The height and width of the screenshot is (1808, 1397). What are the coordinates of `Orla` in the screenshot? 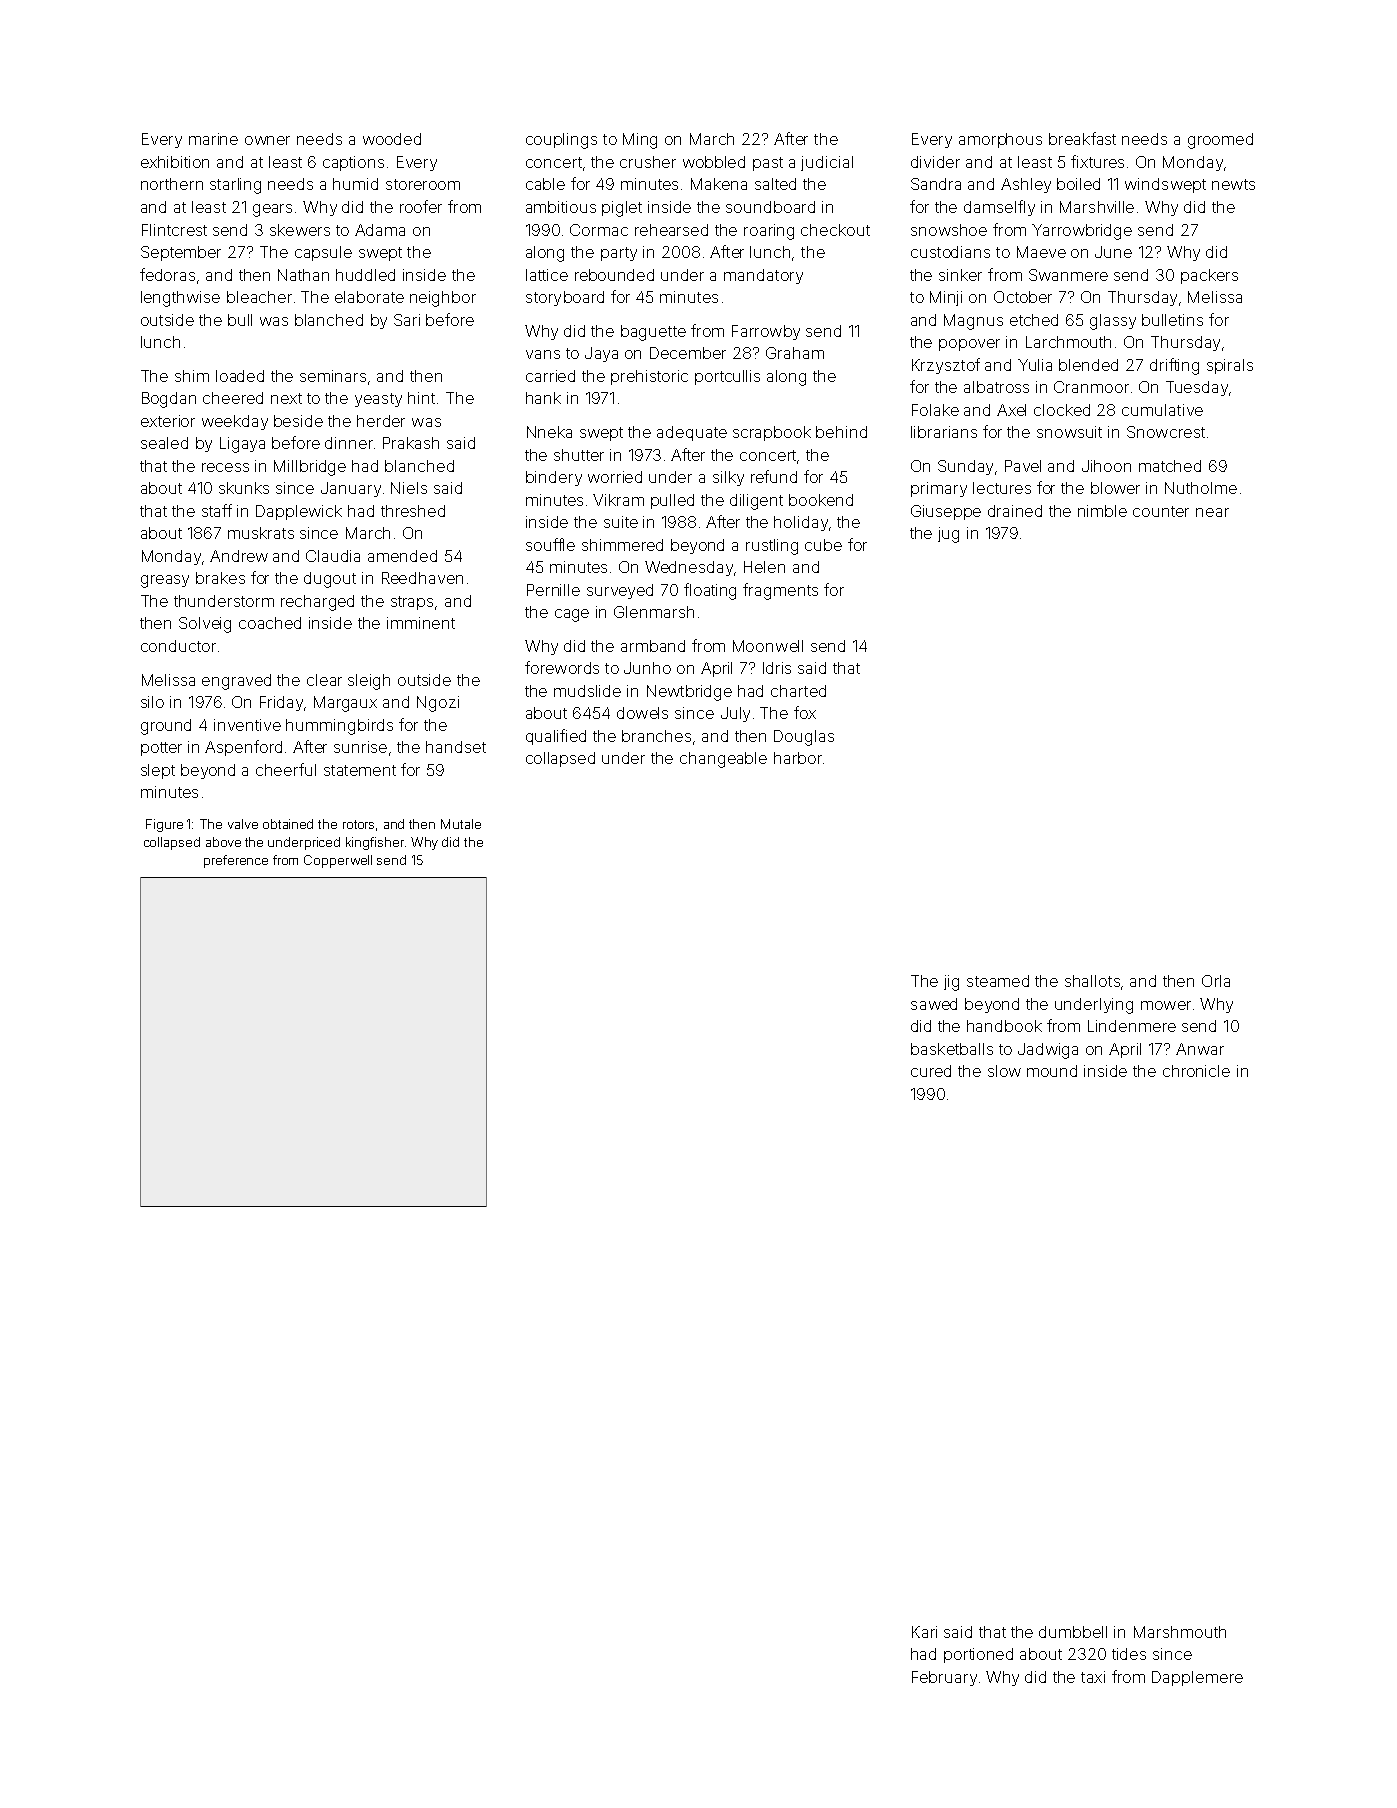 It's located at (1216, 981).
